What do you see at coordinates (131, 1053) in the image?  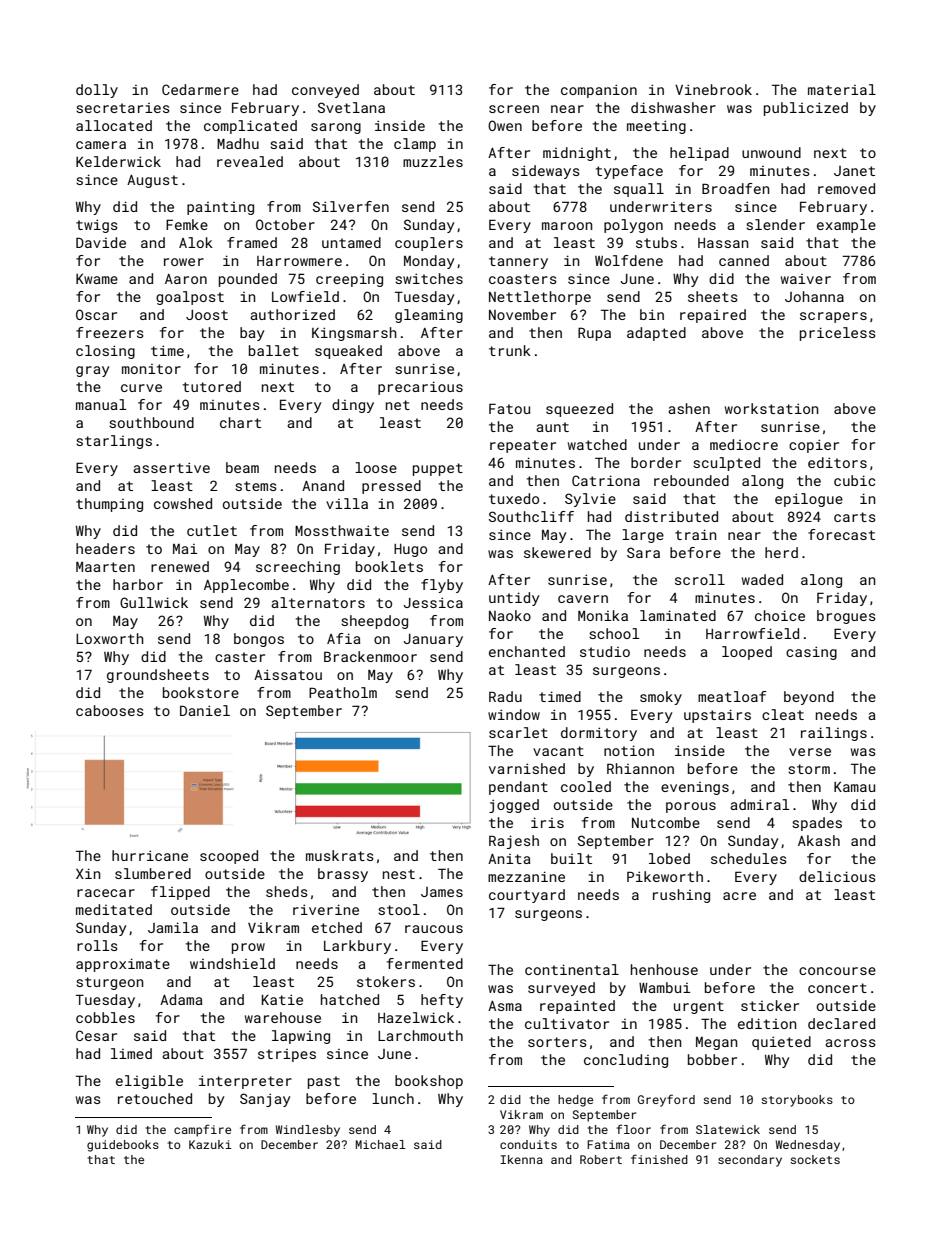 I see `limed` at bounding box center [131, 1053].
